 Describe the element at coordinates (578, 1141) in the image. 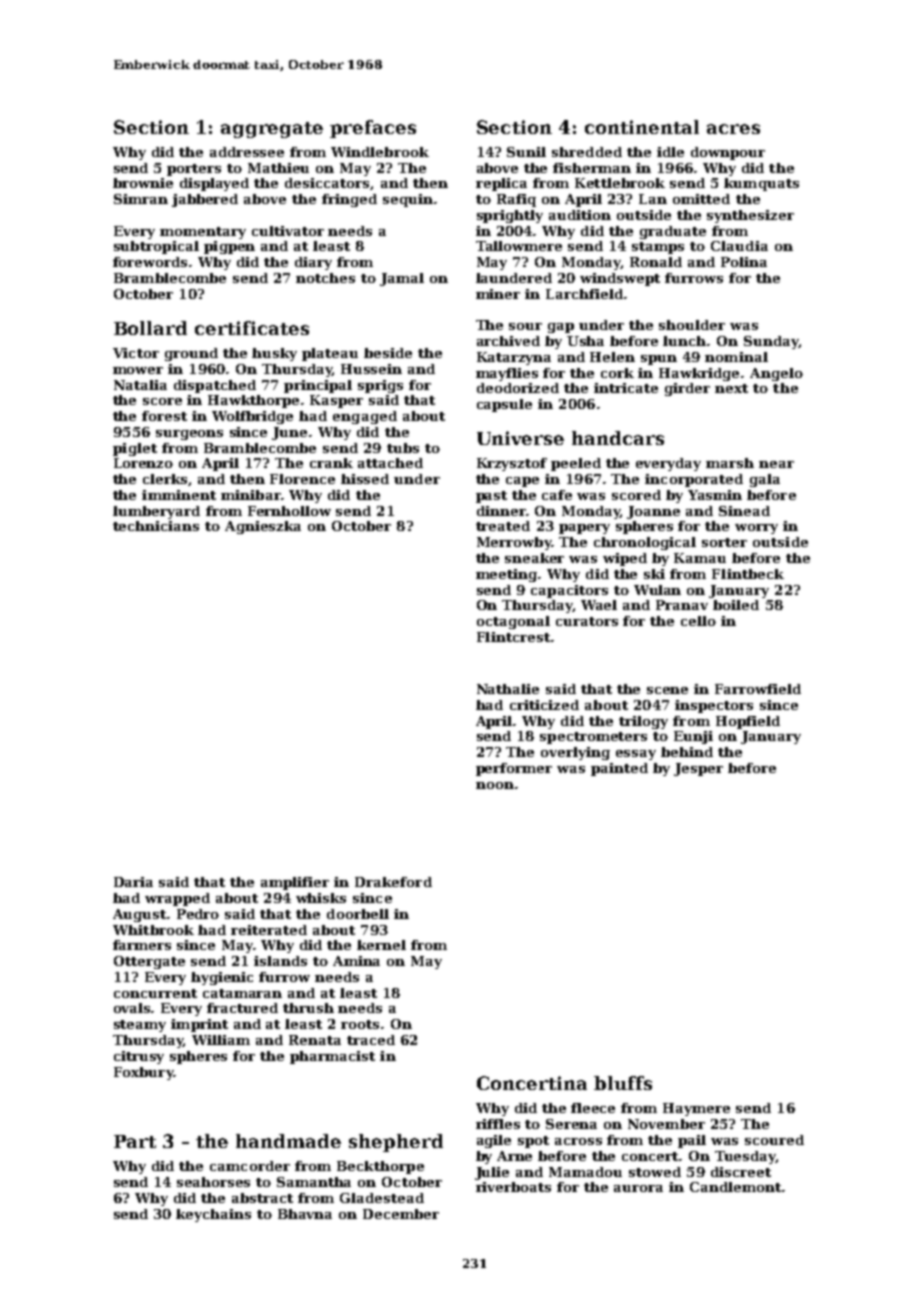

I see `across` at that location.
